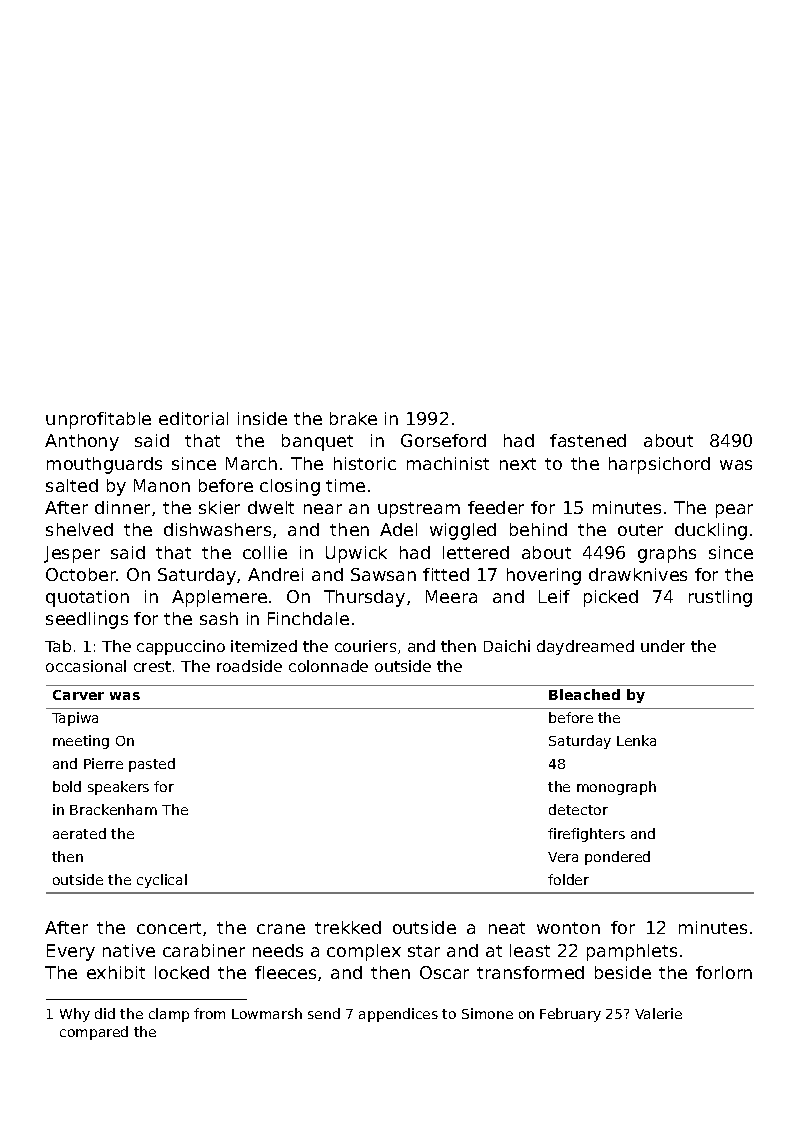 This image has height=1136, width=800. I want to click on rustling, so click(720, 598).
